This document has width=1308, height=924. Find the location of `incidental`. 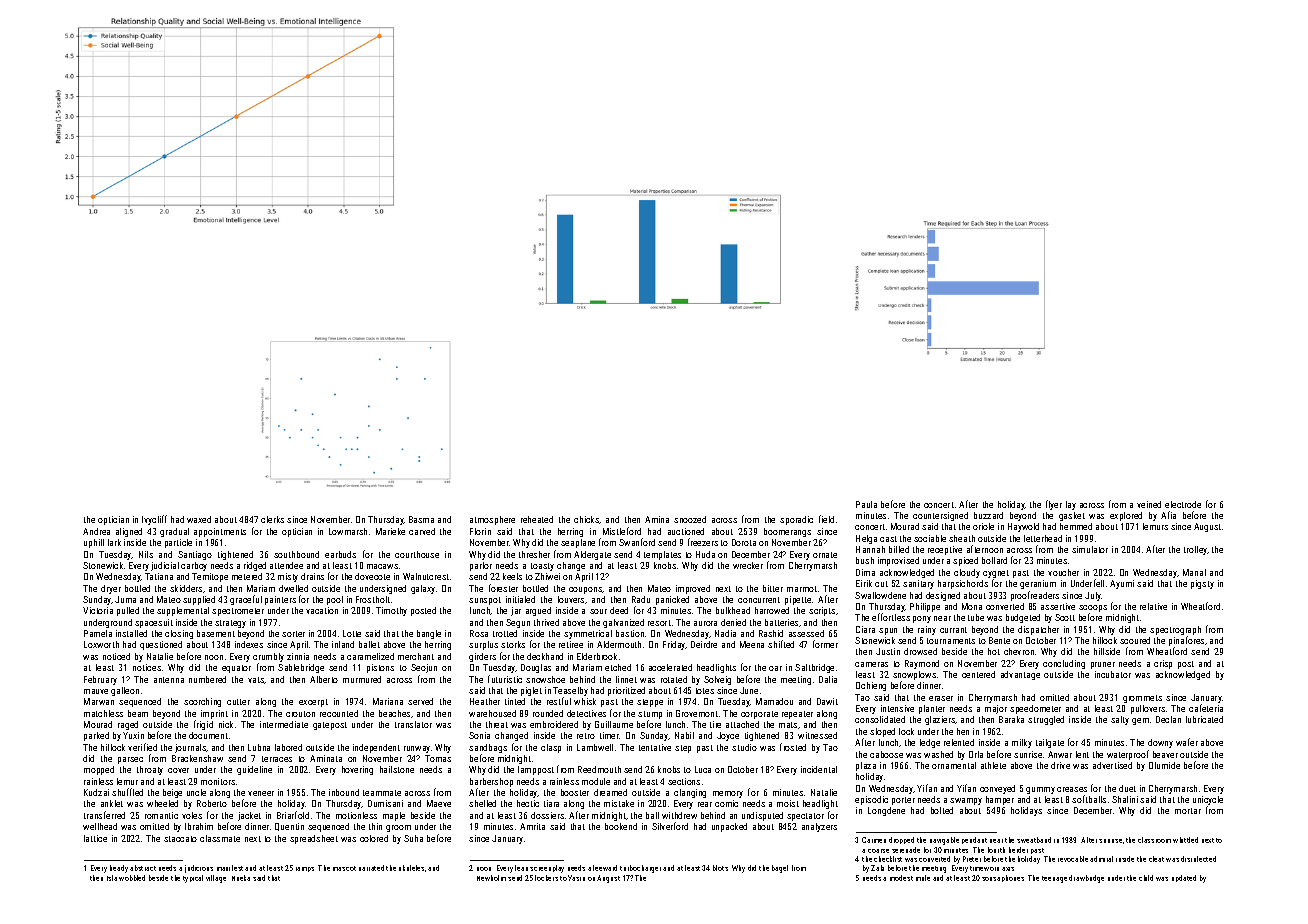

incidental is located at coordinates (819, 769).
